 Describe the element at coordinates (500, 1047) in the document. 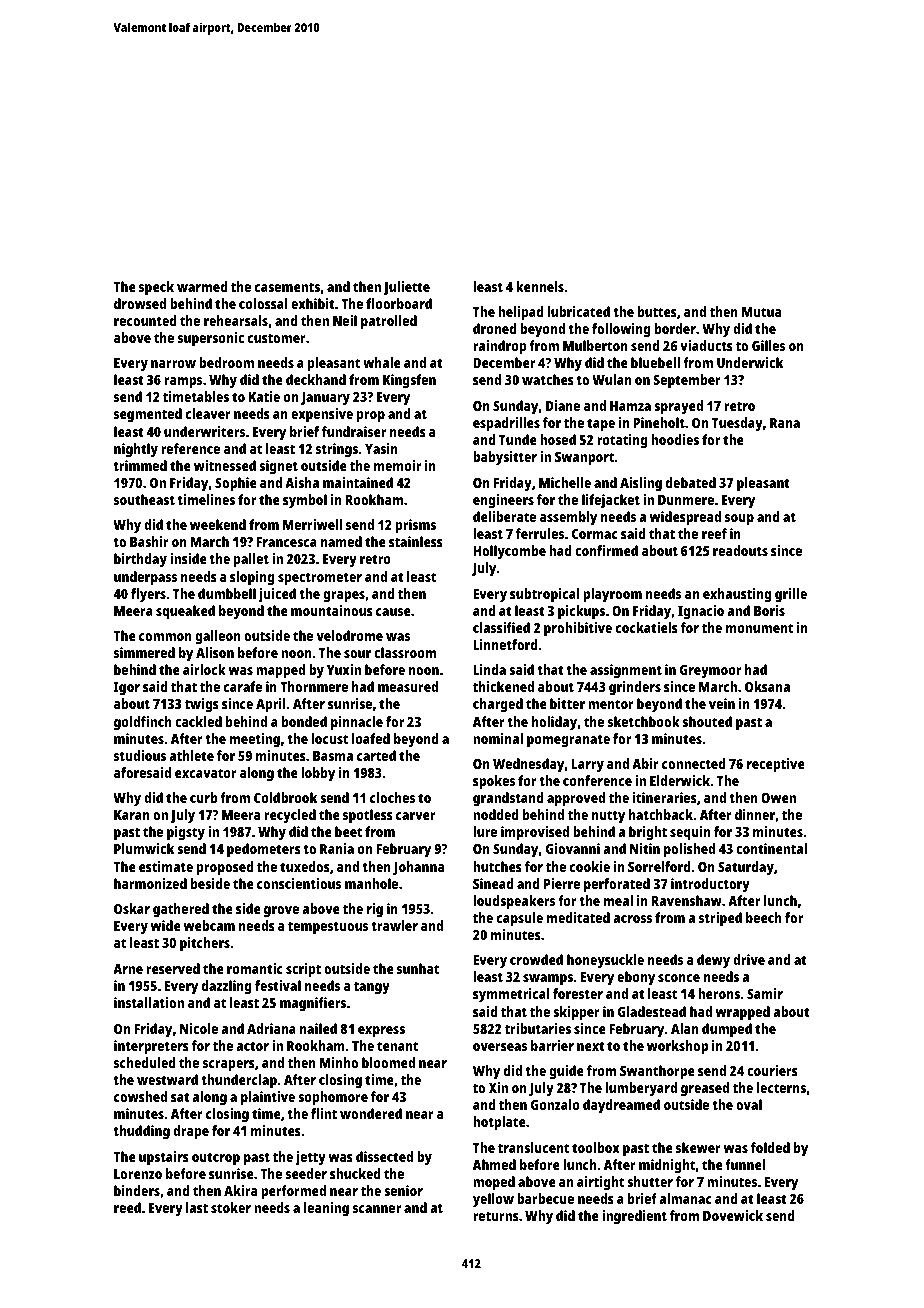

I see `overseas` at that location.
